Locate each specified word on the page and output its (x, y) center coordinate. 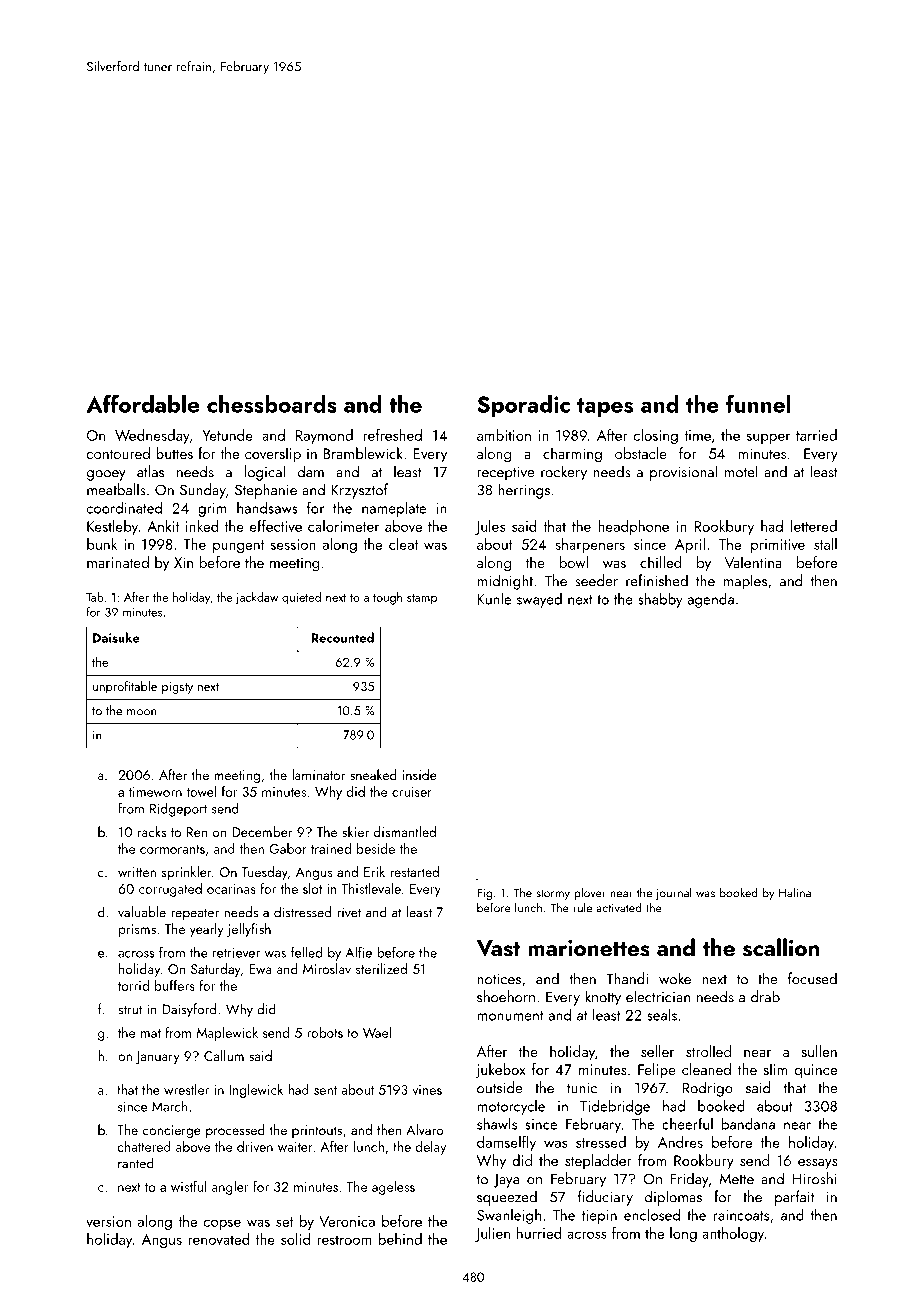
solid (295, 1239)
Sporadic (523, 406)
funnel (758, 403)
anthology (733, 1234)
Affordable (142, 403)
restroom (344, 1240)
